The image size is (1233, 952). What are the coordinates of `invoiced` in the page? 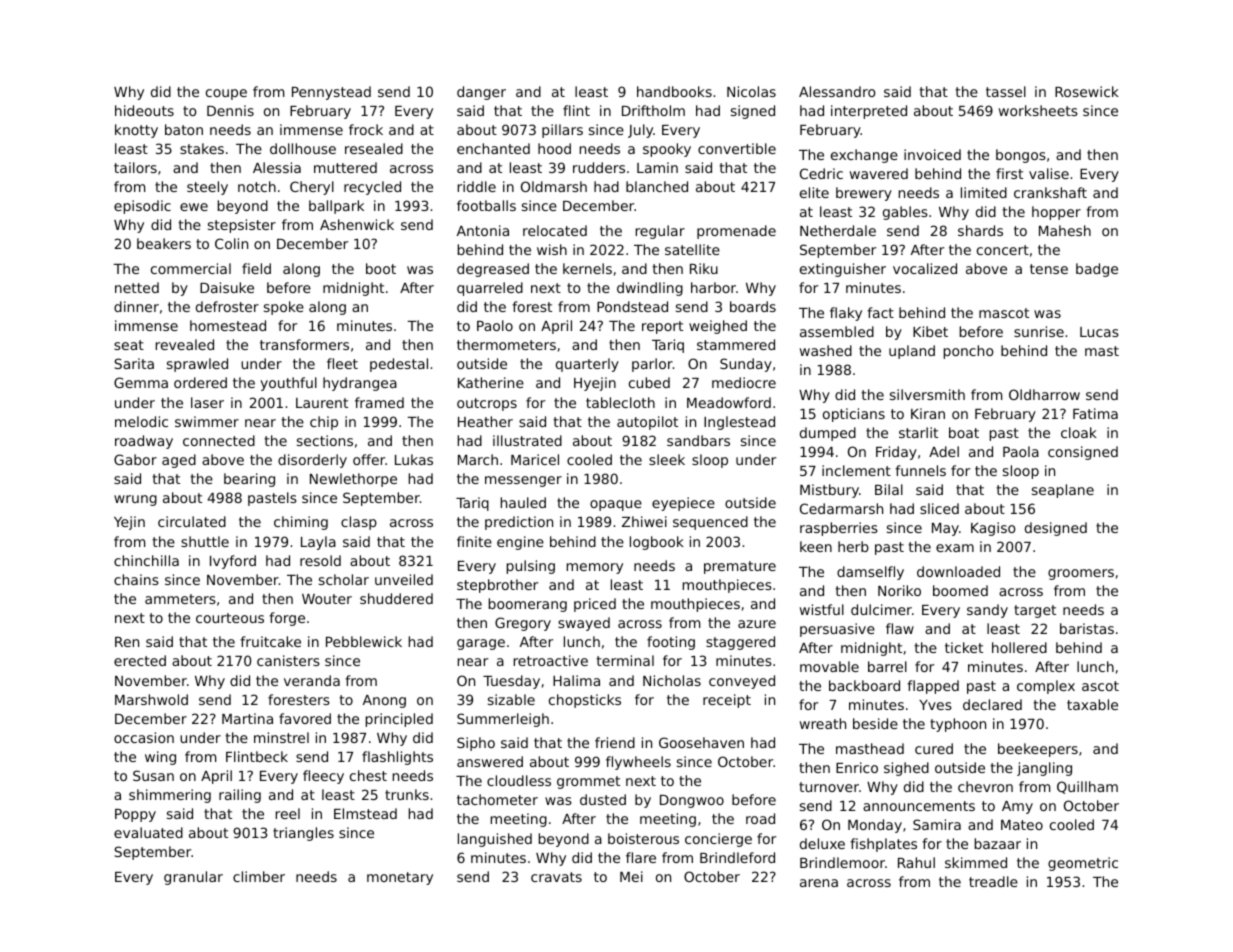 It's located at (932, 154).
